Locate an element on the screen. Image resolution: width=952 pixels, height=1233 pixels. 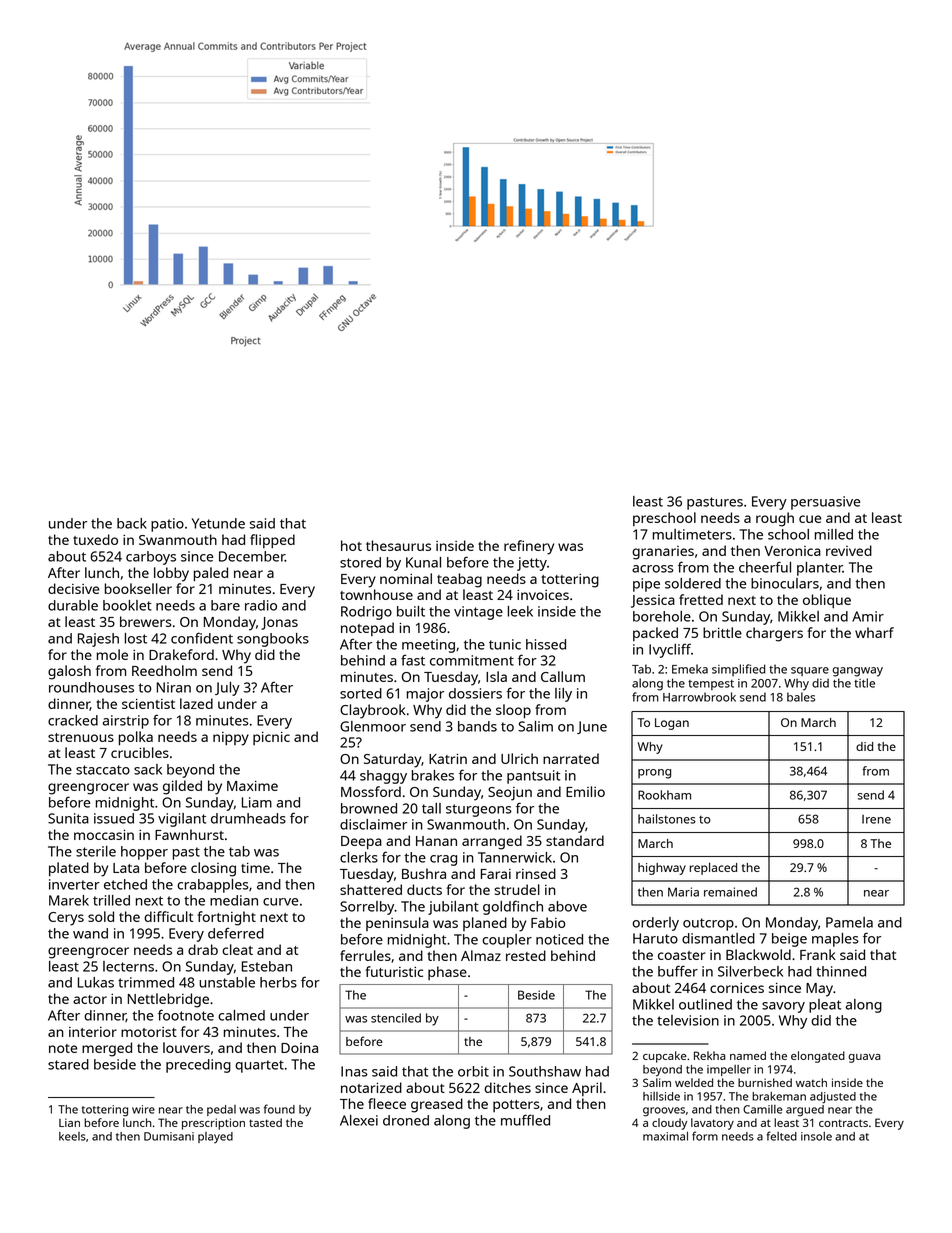
stared is located at coordinates (68, 1064).
